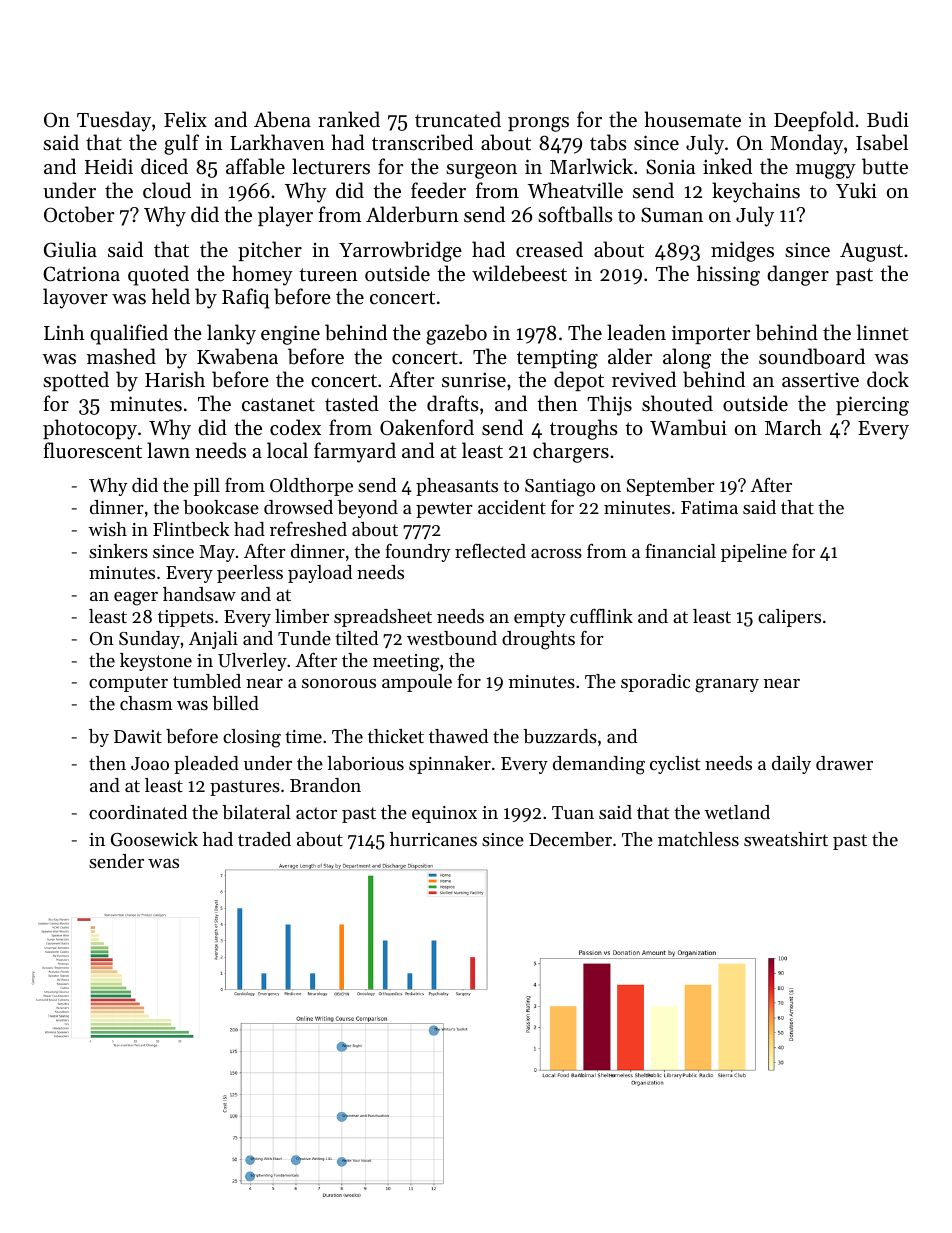 The image size is (952, 1233). What do you see at coordinates (814, 121) in the screenshot?
I see `Deepfold` at bounding box center [814, 121].
